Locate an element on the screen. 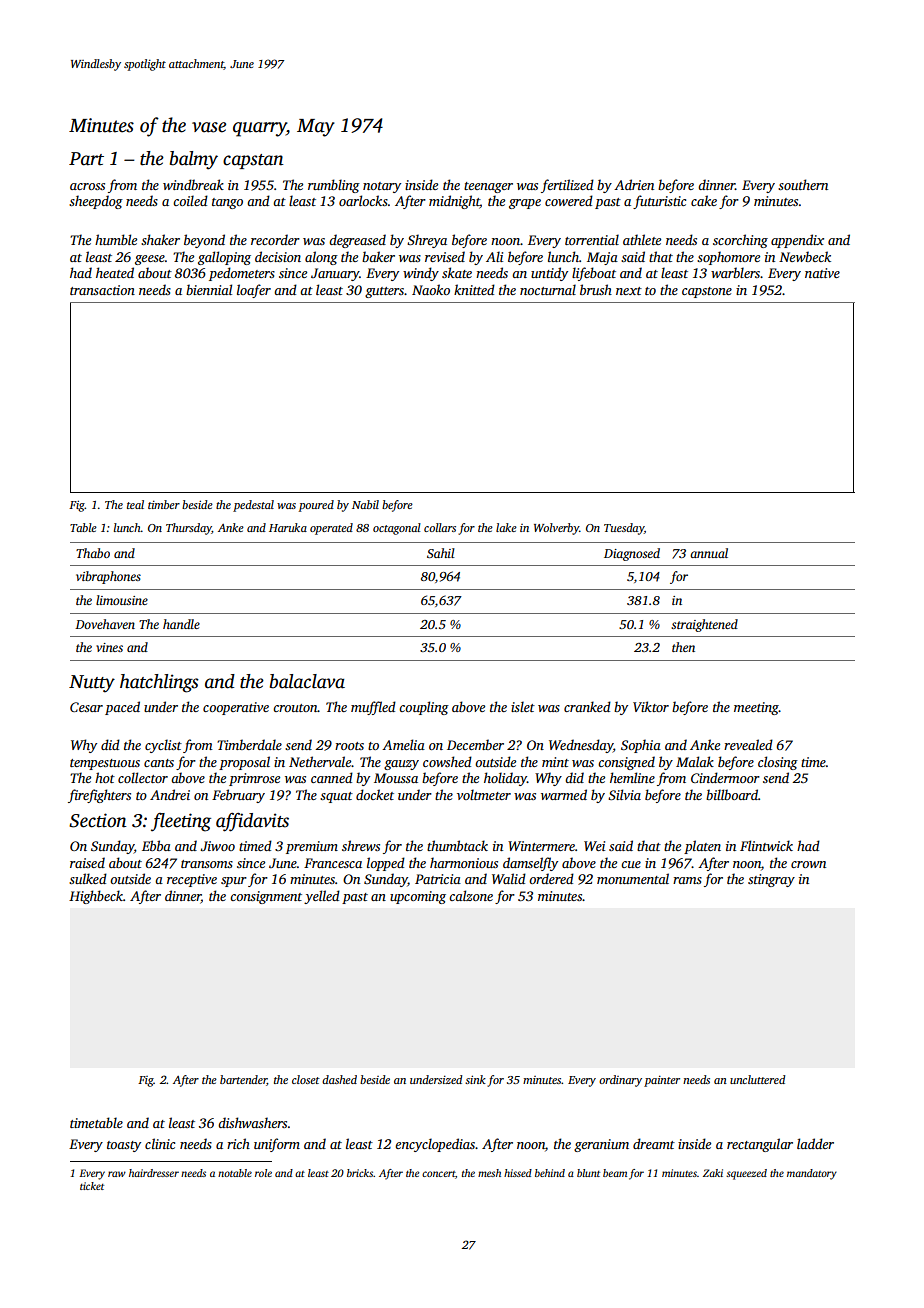  closing is located at coordinates (778, 763).
